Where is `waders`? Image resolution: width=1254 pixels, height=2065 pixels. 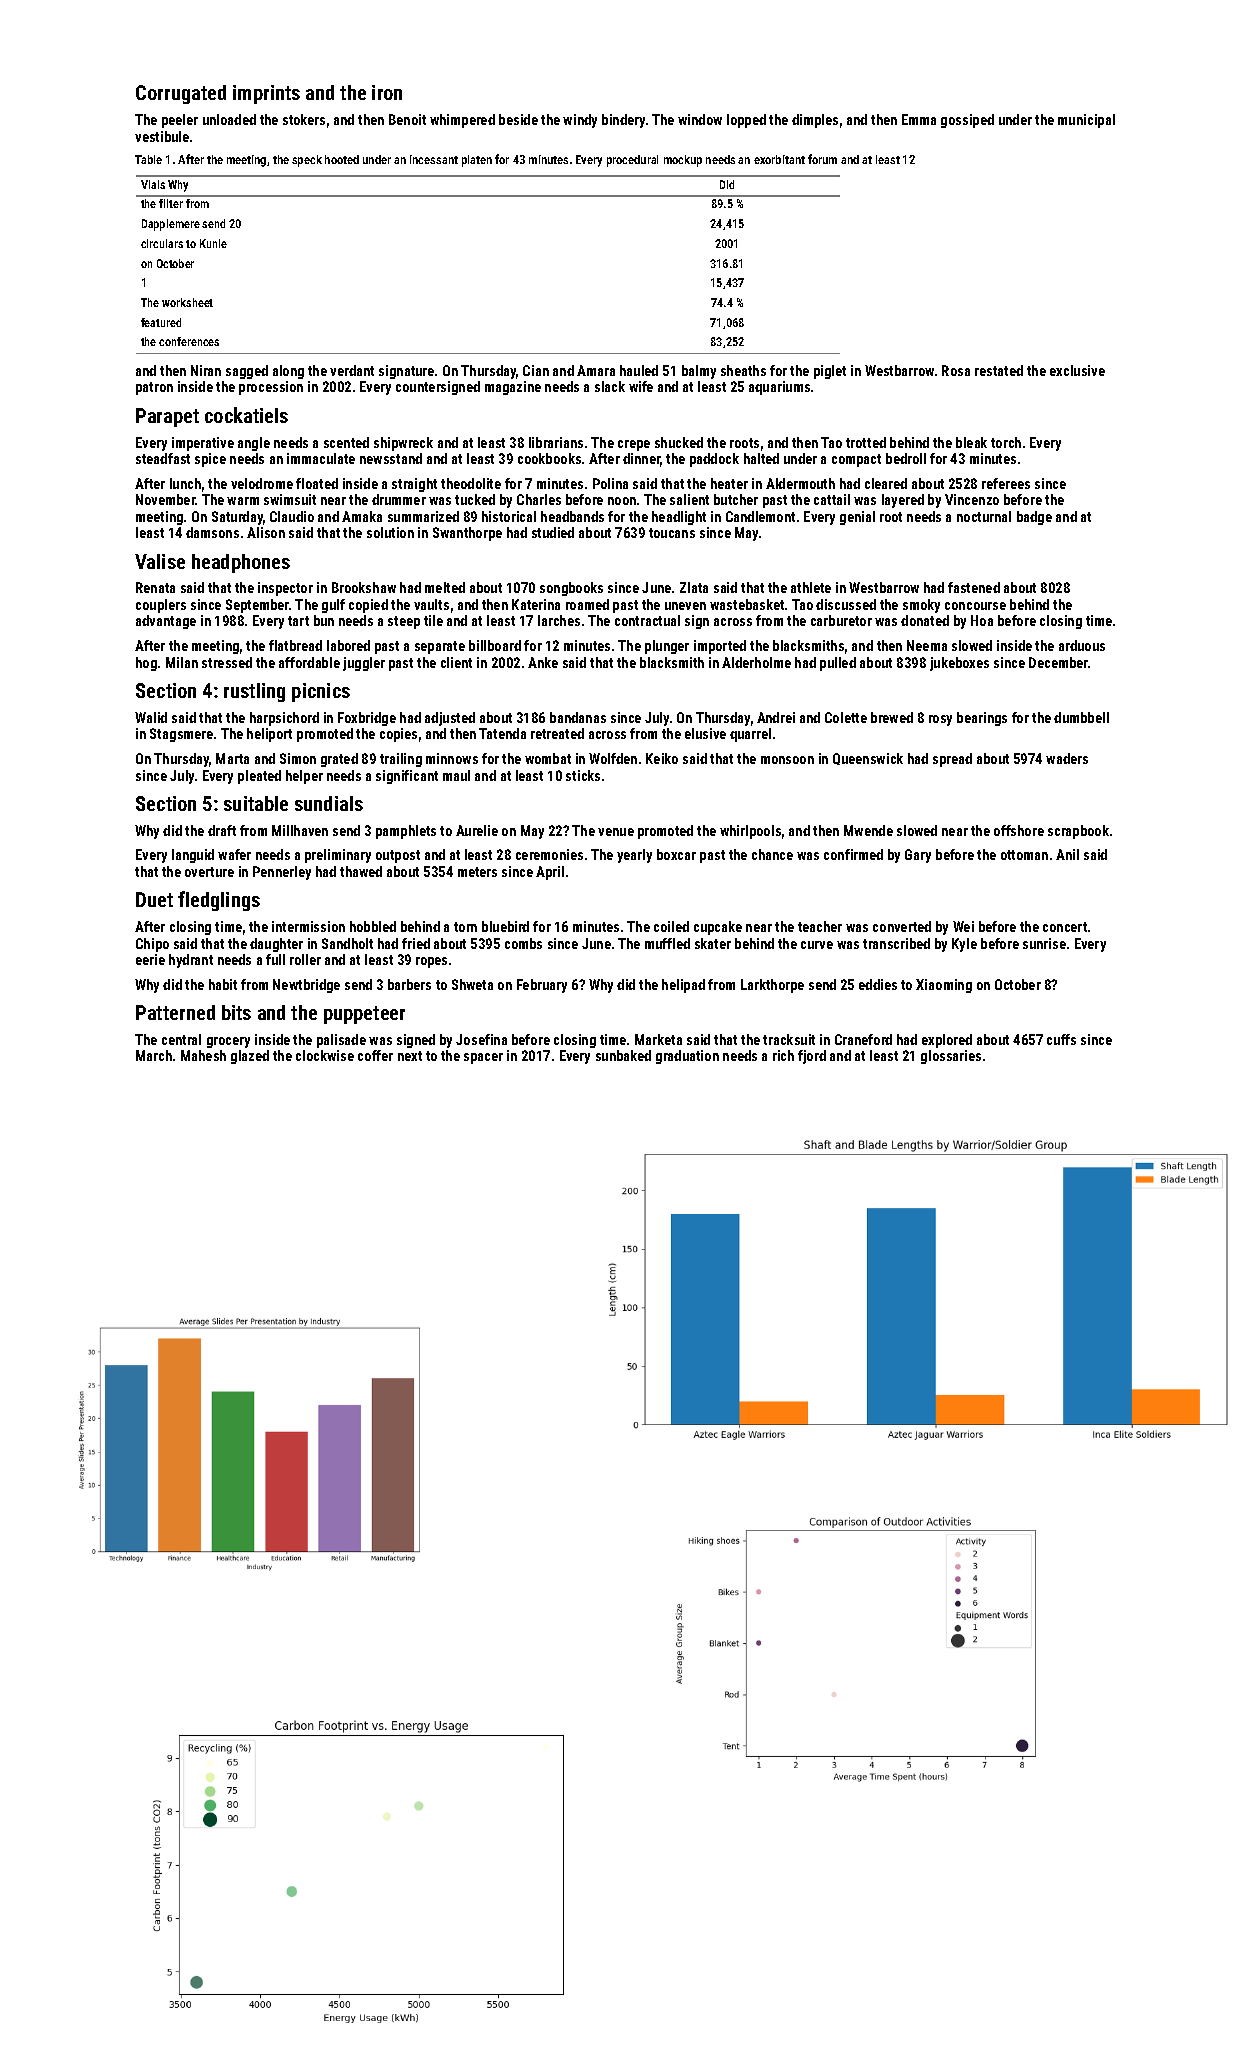
waders is located at coordinates (1067, 758).
